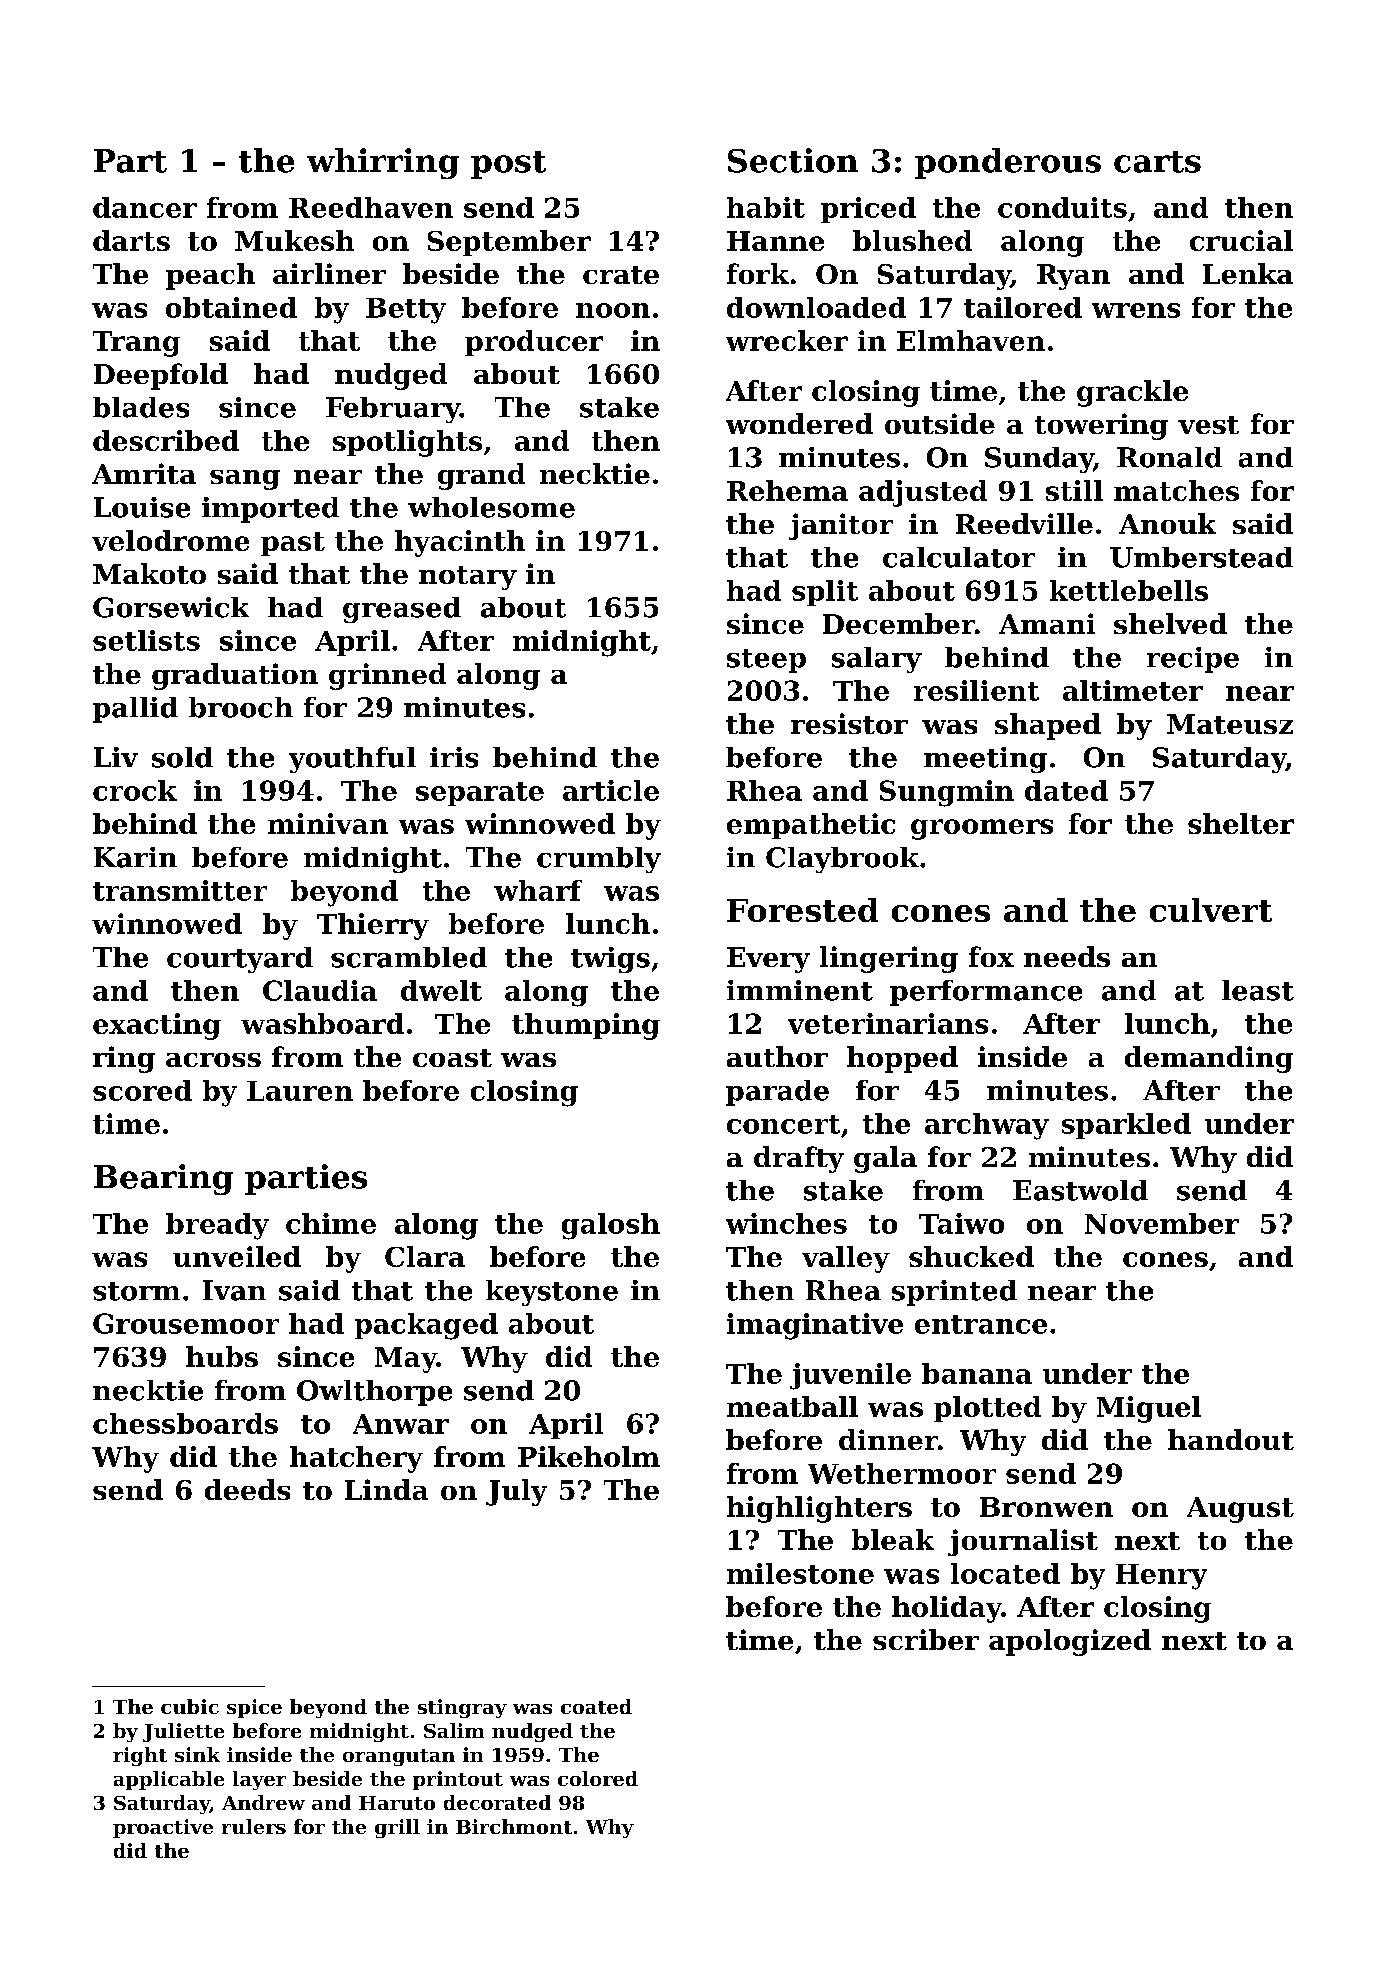 This screenshot has width=1386, height=1969. What do you see at coordinates (534, 343) in the screenshot?
I see `producer` at bounding box center [534, 343].
